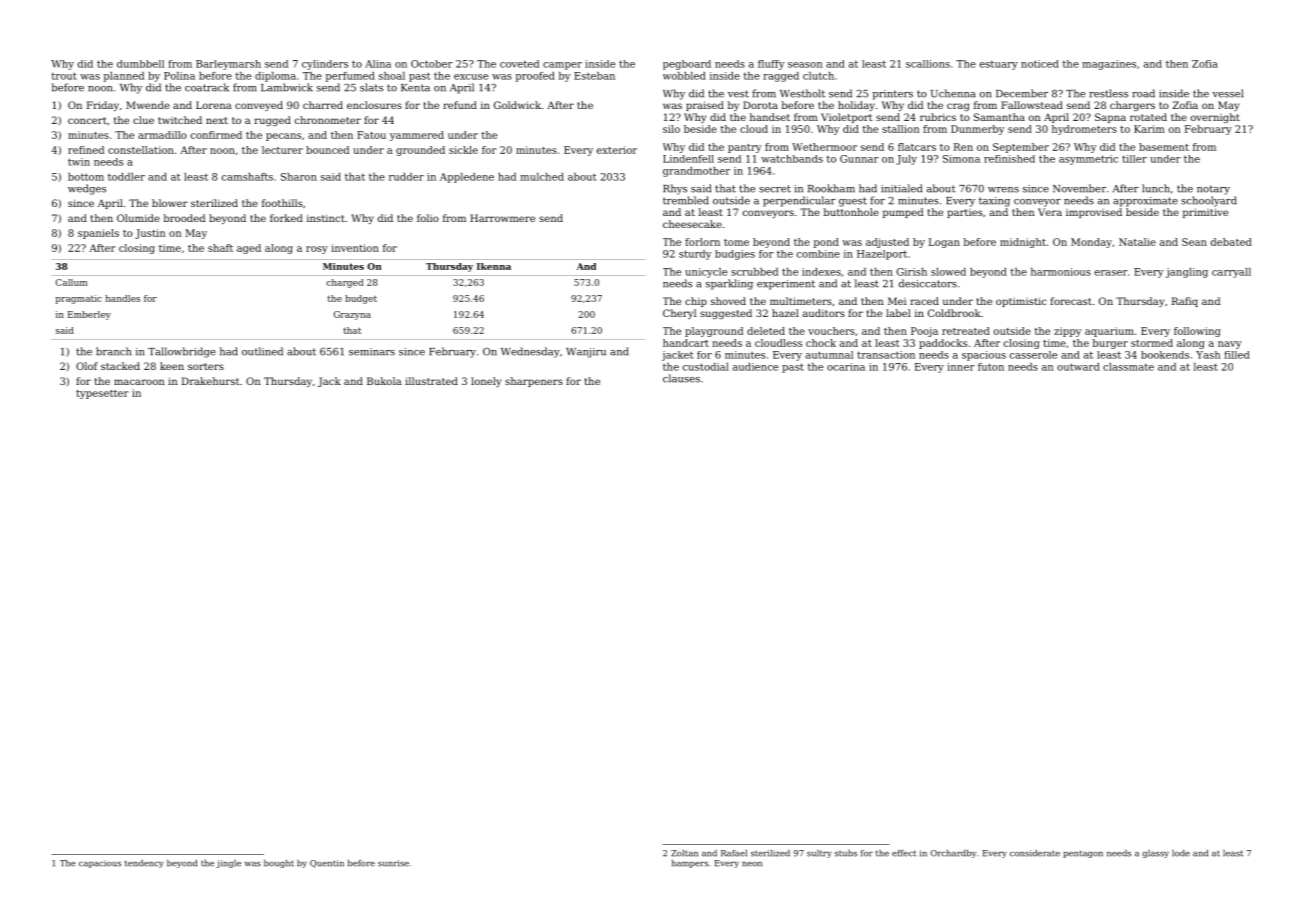  I want to click on vessel, so click(1227, 93).
